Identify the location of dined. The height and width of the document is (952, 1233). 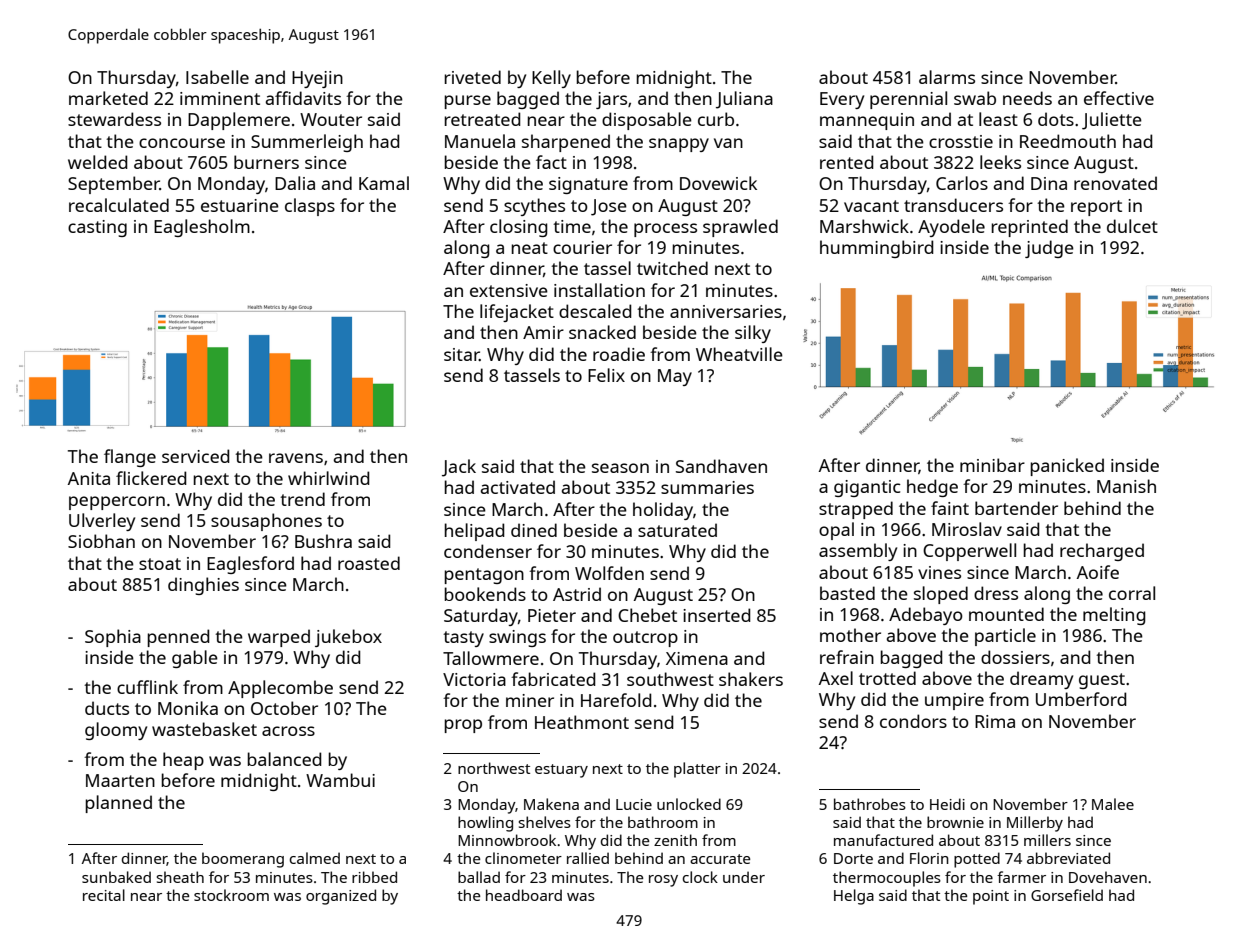
(534, 530).
